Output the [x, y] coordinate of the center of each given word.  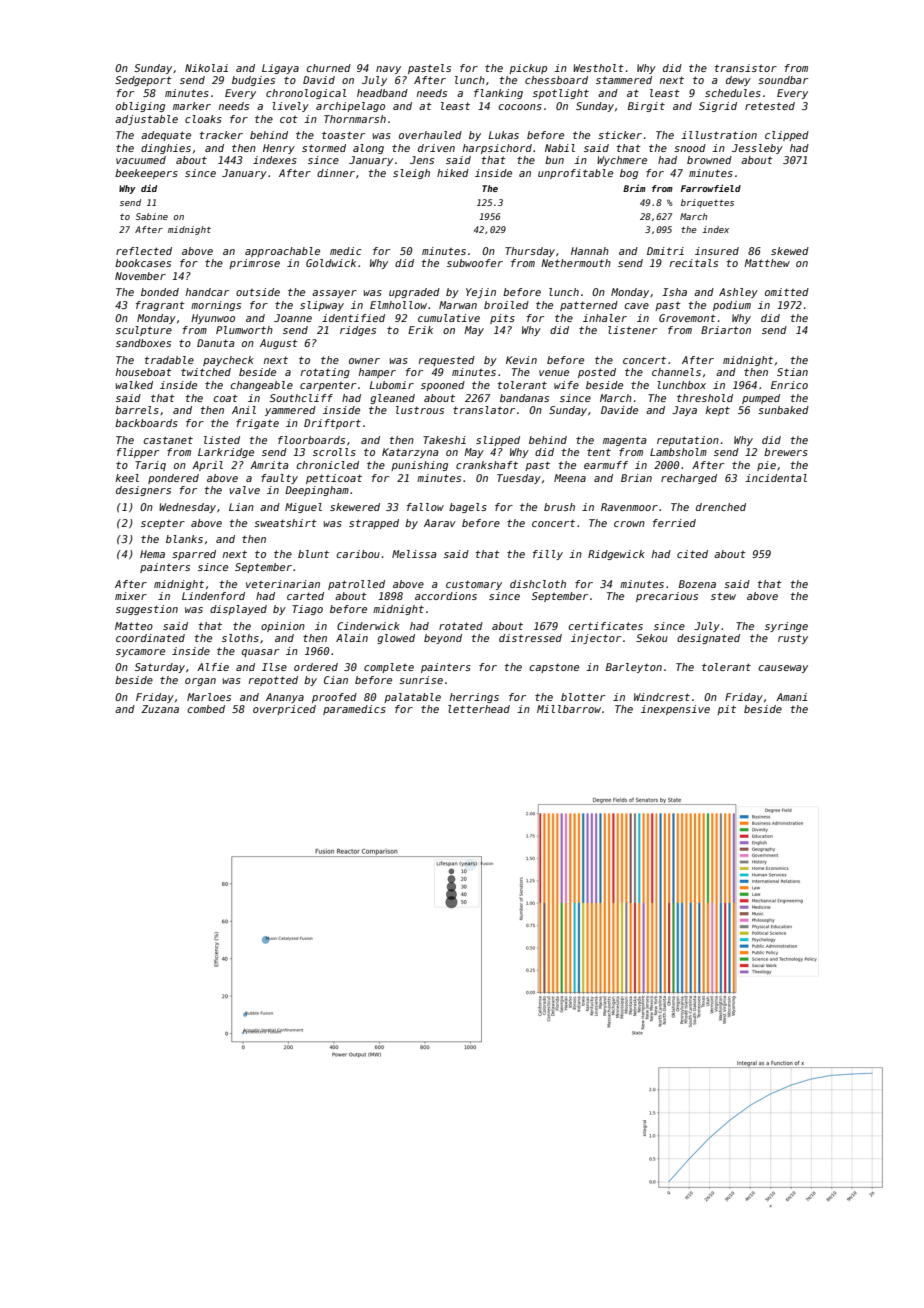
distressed [530, 638]
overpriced [284, 710]
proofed [334, 698]
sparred [194, 555]
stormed [324, 148]
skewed [790, 251]
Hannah [590, 251]
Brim [634, 188]
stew [723, 596]
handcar [207, 292]
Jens [422, 160]
